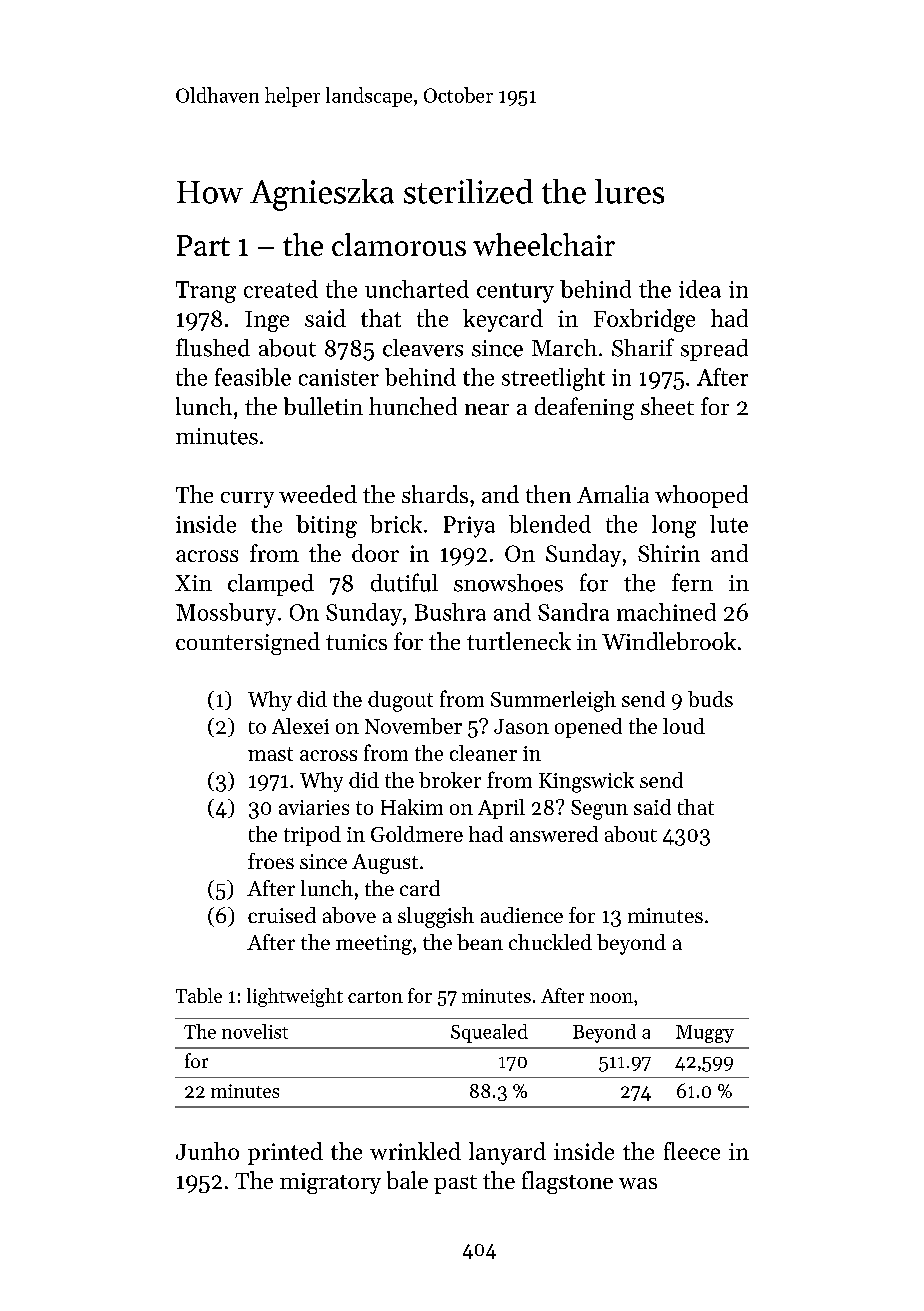 The width and height of the screenshot is (924, 1311). Describe the element at coordinates (599, 810) in the screenshot. I see `Segun` at that location.
